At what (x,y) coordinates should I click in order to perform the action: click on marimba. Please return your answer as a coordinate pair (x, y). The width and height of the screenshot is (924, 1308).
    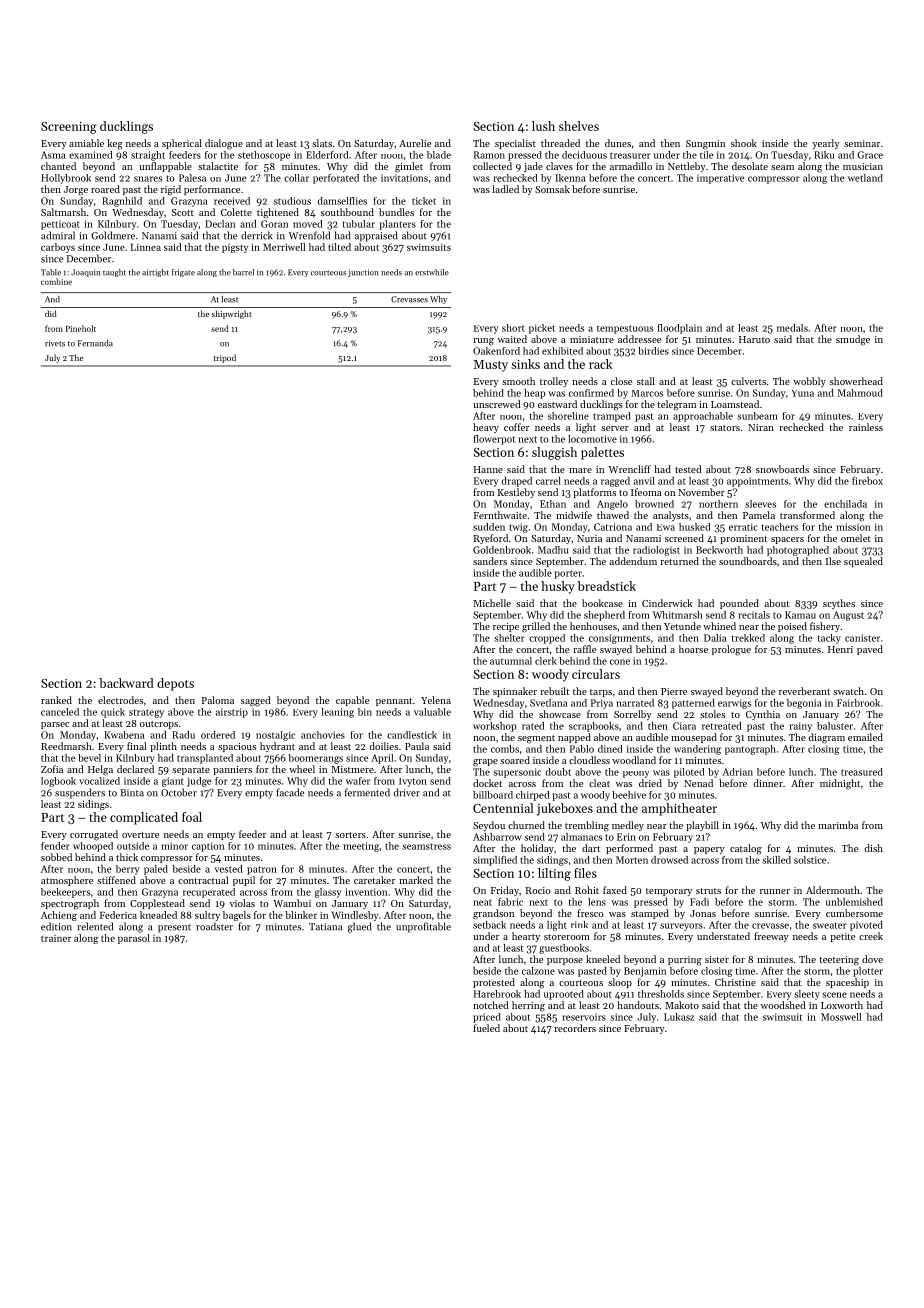
    Looking at the image, I should click on (838, 825).
